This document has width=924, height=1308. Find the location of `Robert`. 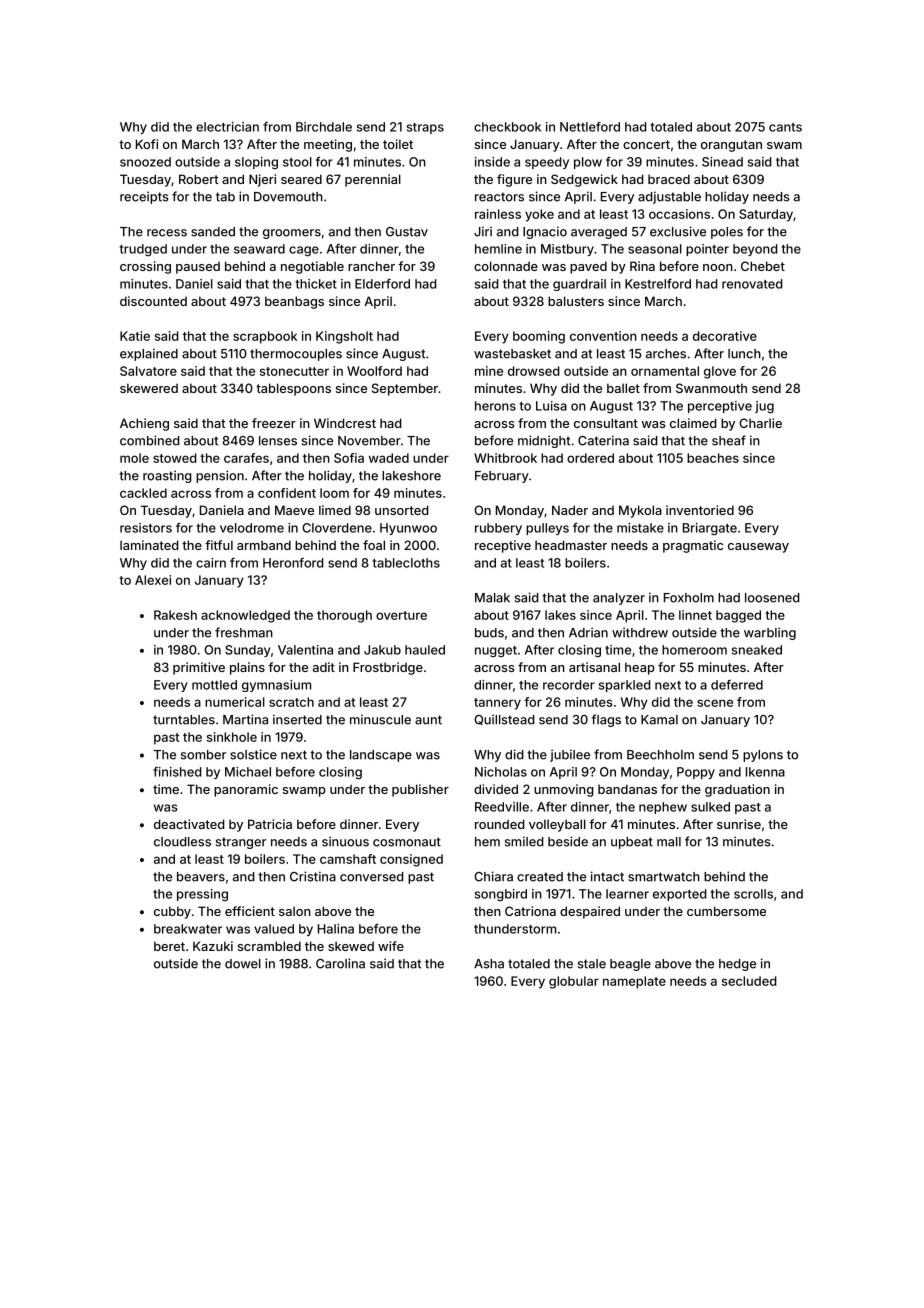

Robert is located at coordinates (199, 179).
